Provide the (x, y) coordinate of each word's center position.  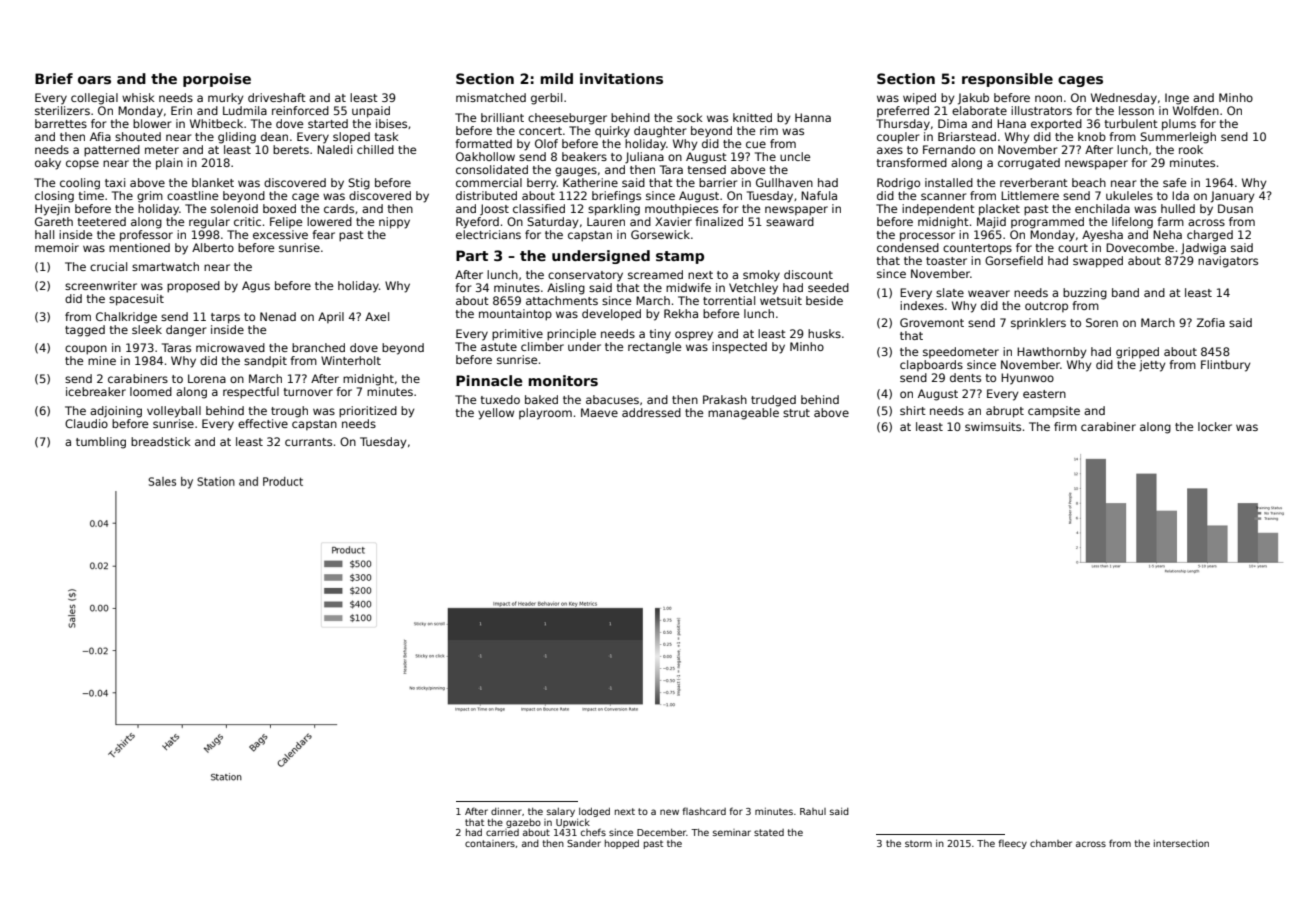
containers (490, 843)
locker (1215, 426)
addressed (651, 412)
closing (54, 197)
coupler (898, 138)
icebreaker (96, 391)
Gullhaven (784, 182)
